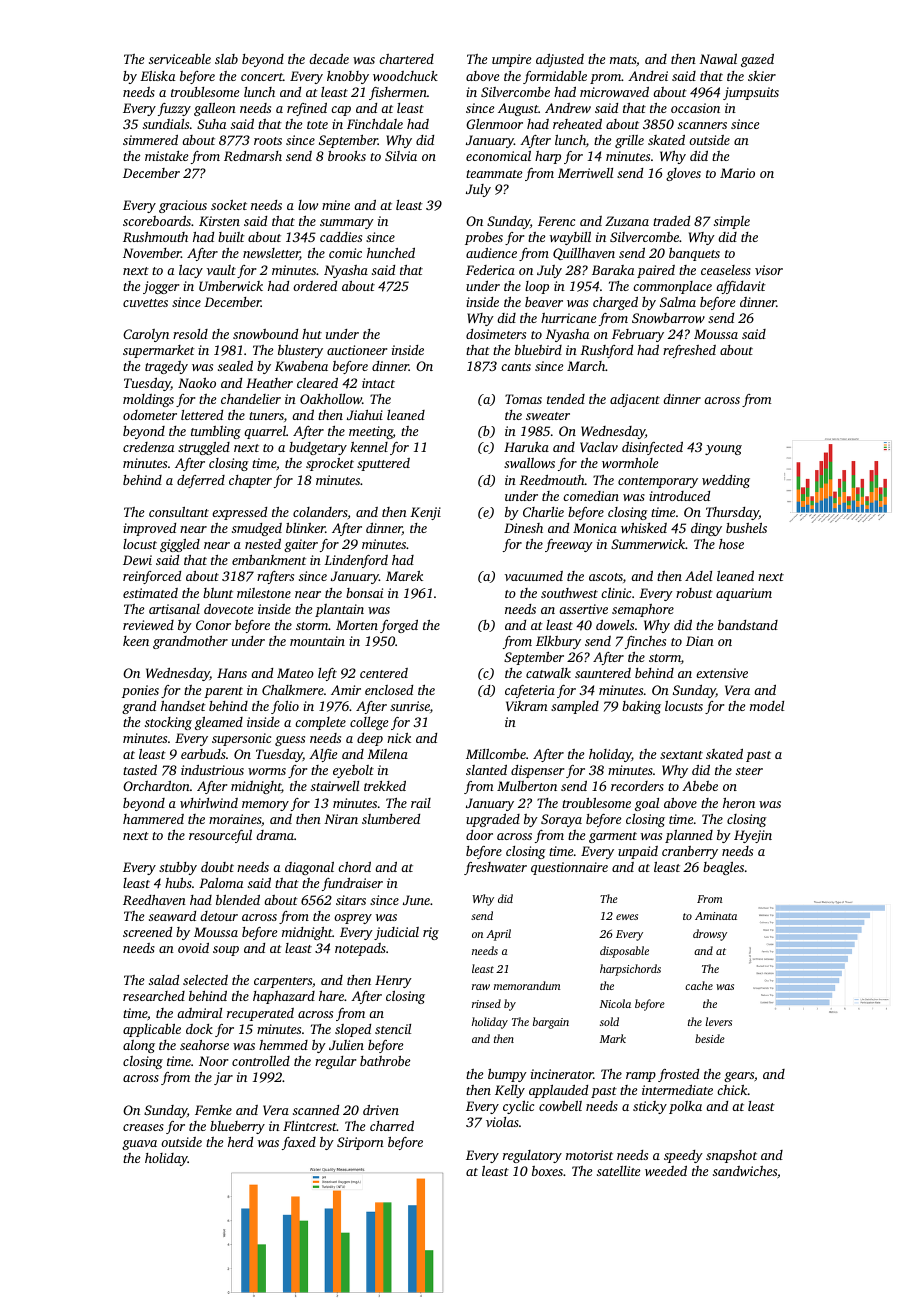 This document has height=1316, width=908. What do you see at coordinates (523, 399) in the document?
I see `Tomas` at bounding box center [523, 399].
